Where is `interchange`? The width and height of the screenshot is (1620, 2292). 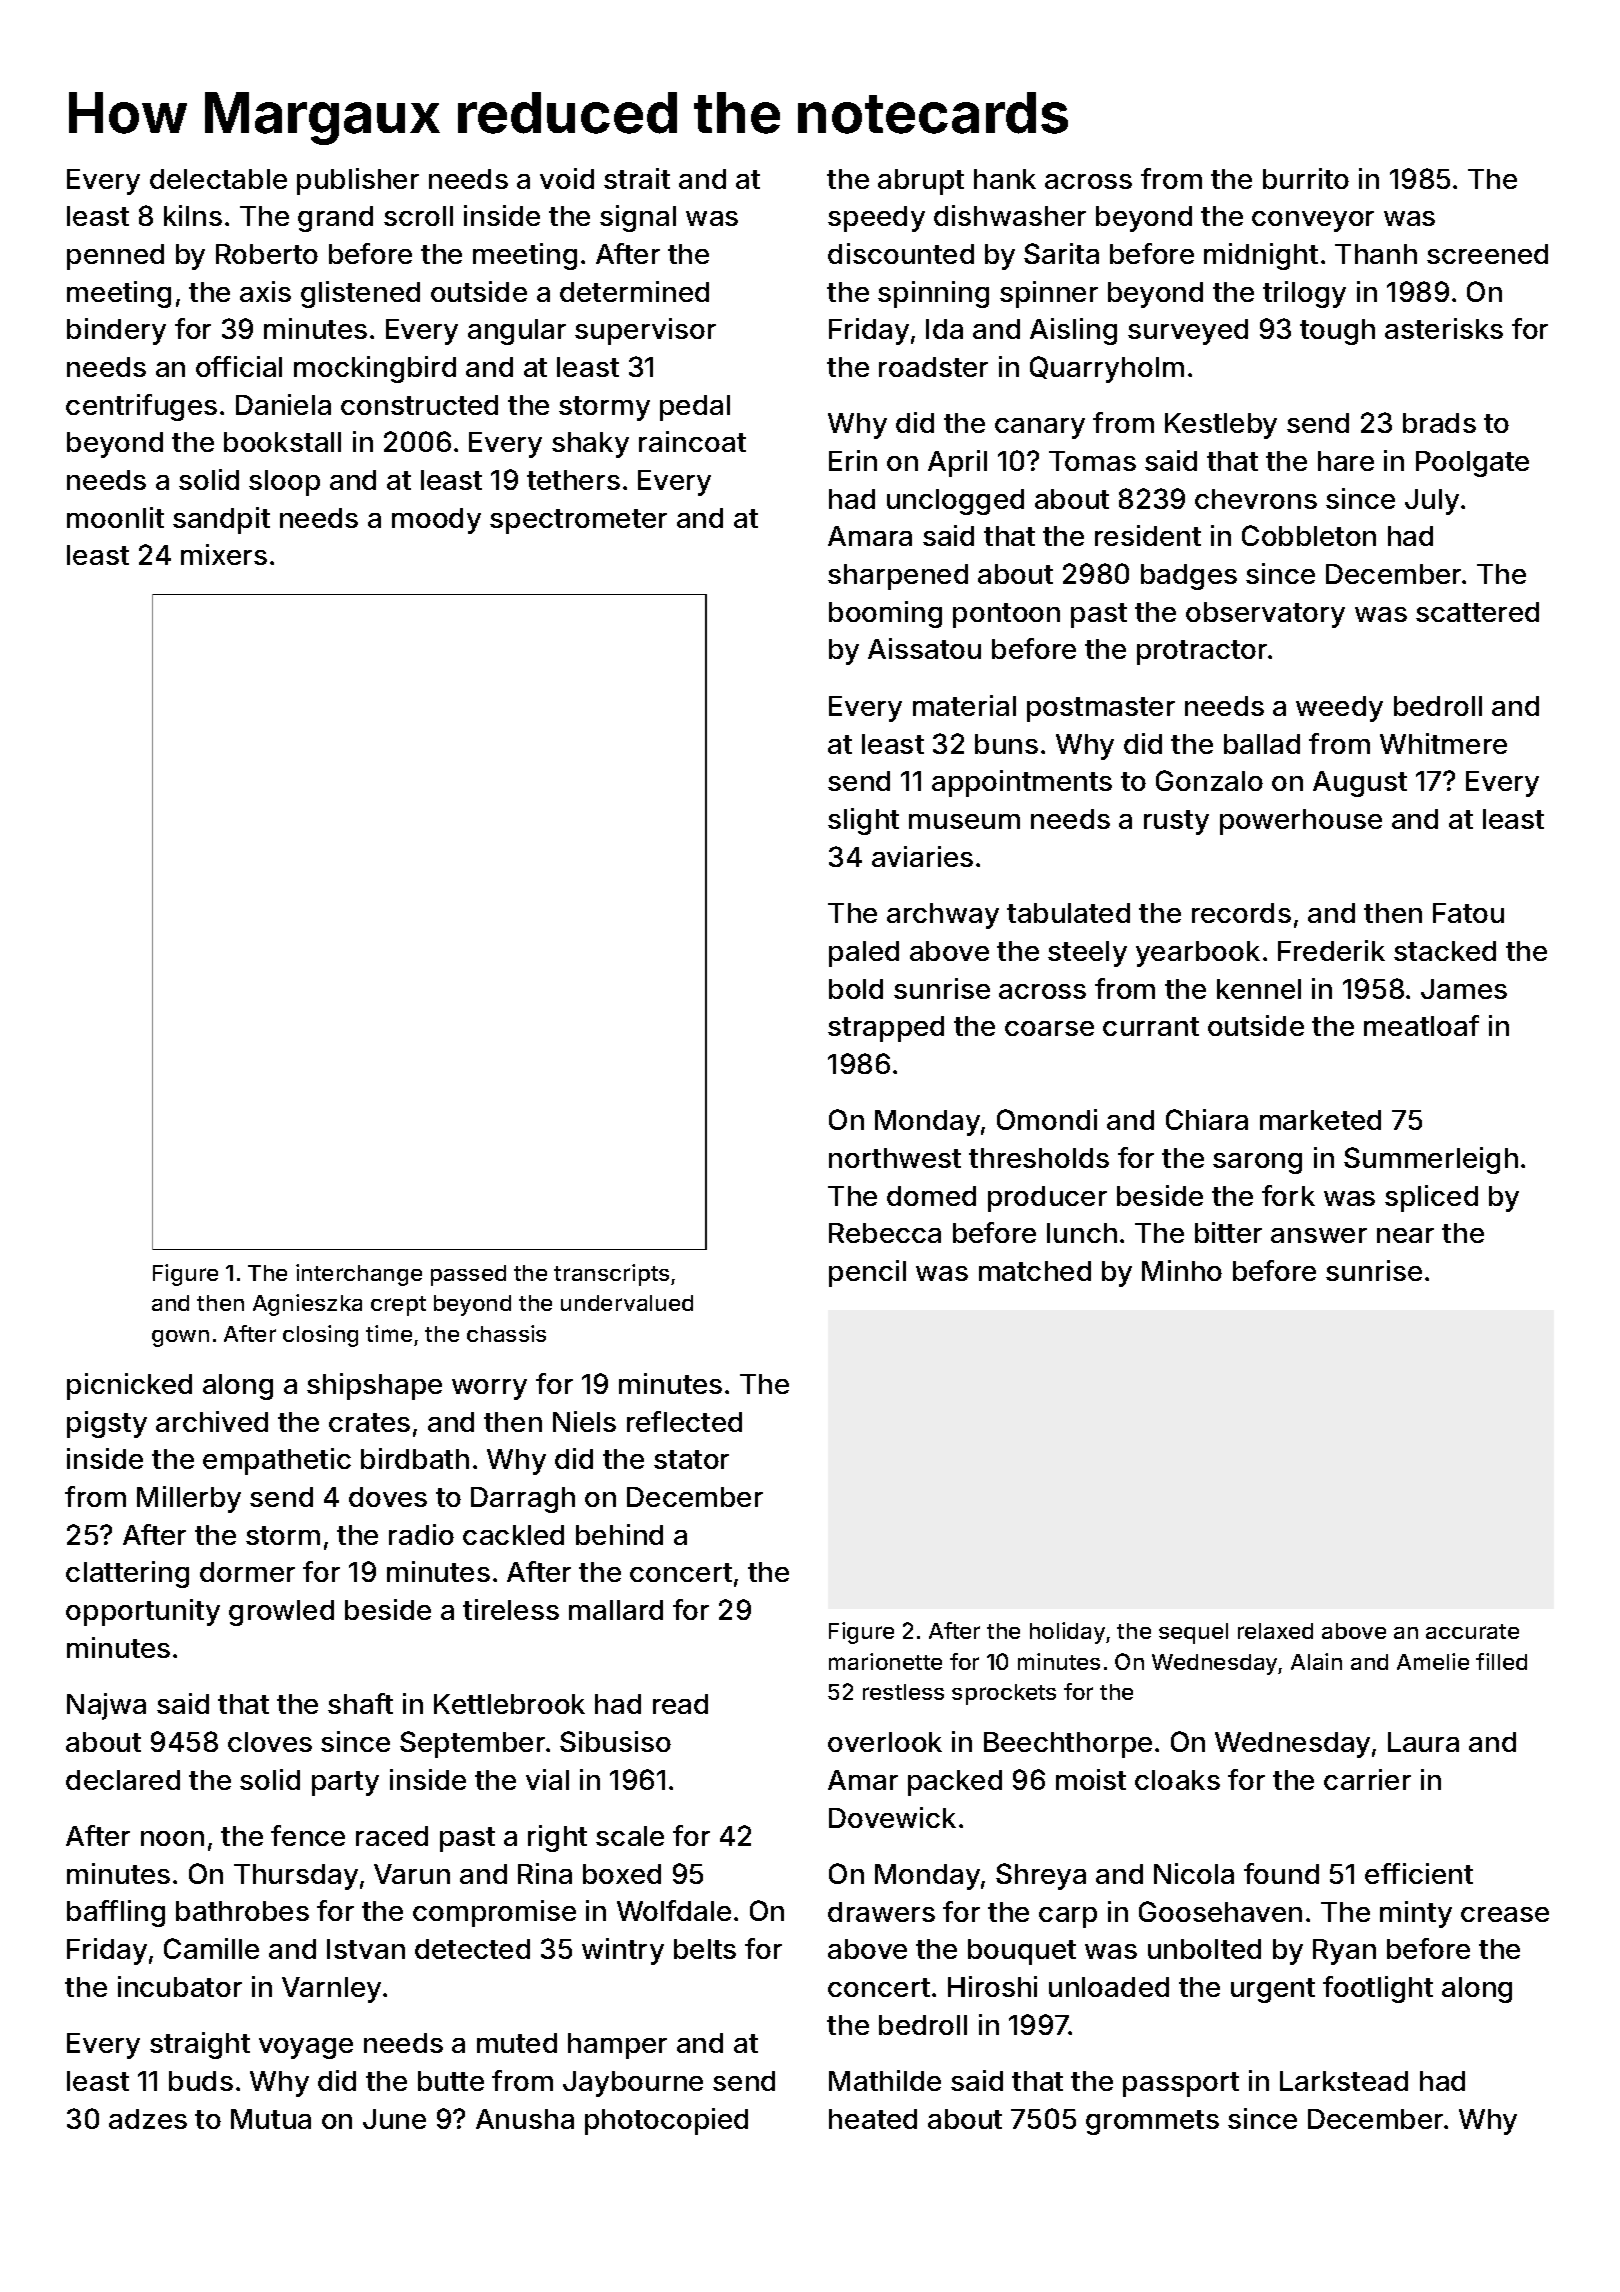 interchange is located at coordinates (359, 1275).
